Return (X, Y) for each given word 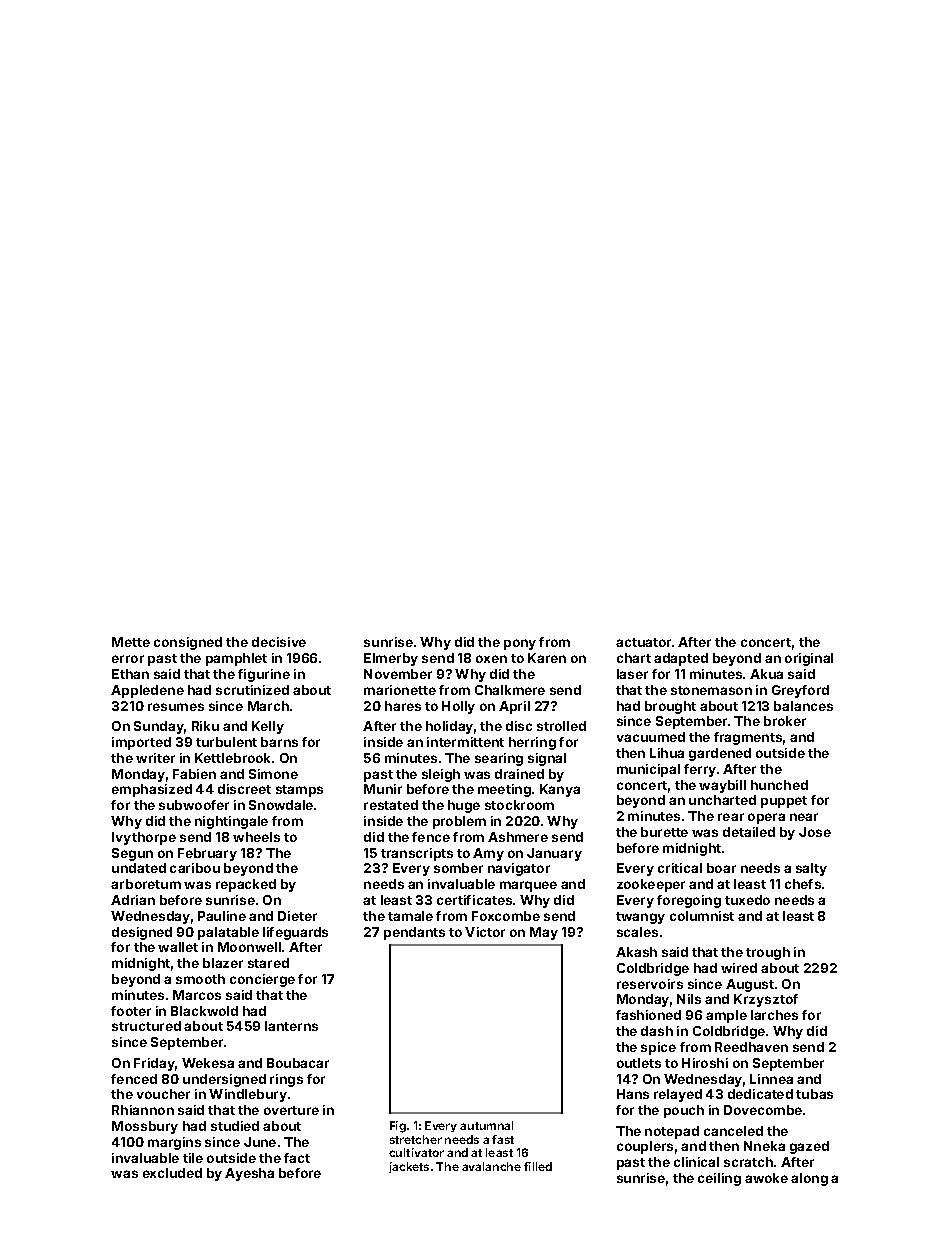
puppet (784, 802)
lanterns (291, 1026)
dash (657, 1031)
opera (766, 818)
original (809, 659)
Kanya (560, 790)
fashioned (648, 1015)
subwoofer (194, 805)
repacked (246, 885)
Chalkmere (510, 690)
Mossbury (145, 1127)
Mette (131, 642)
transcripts (417, 854)
